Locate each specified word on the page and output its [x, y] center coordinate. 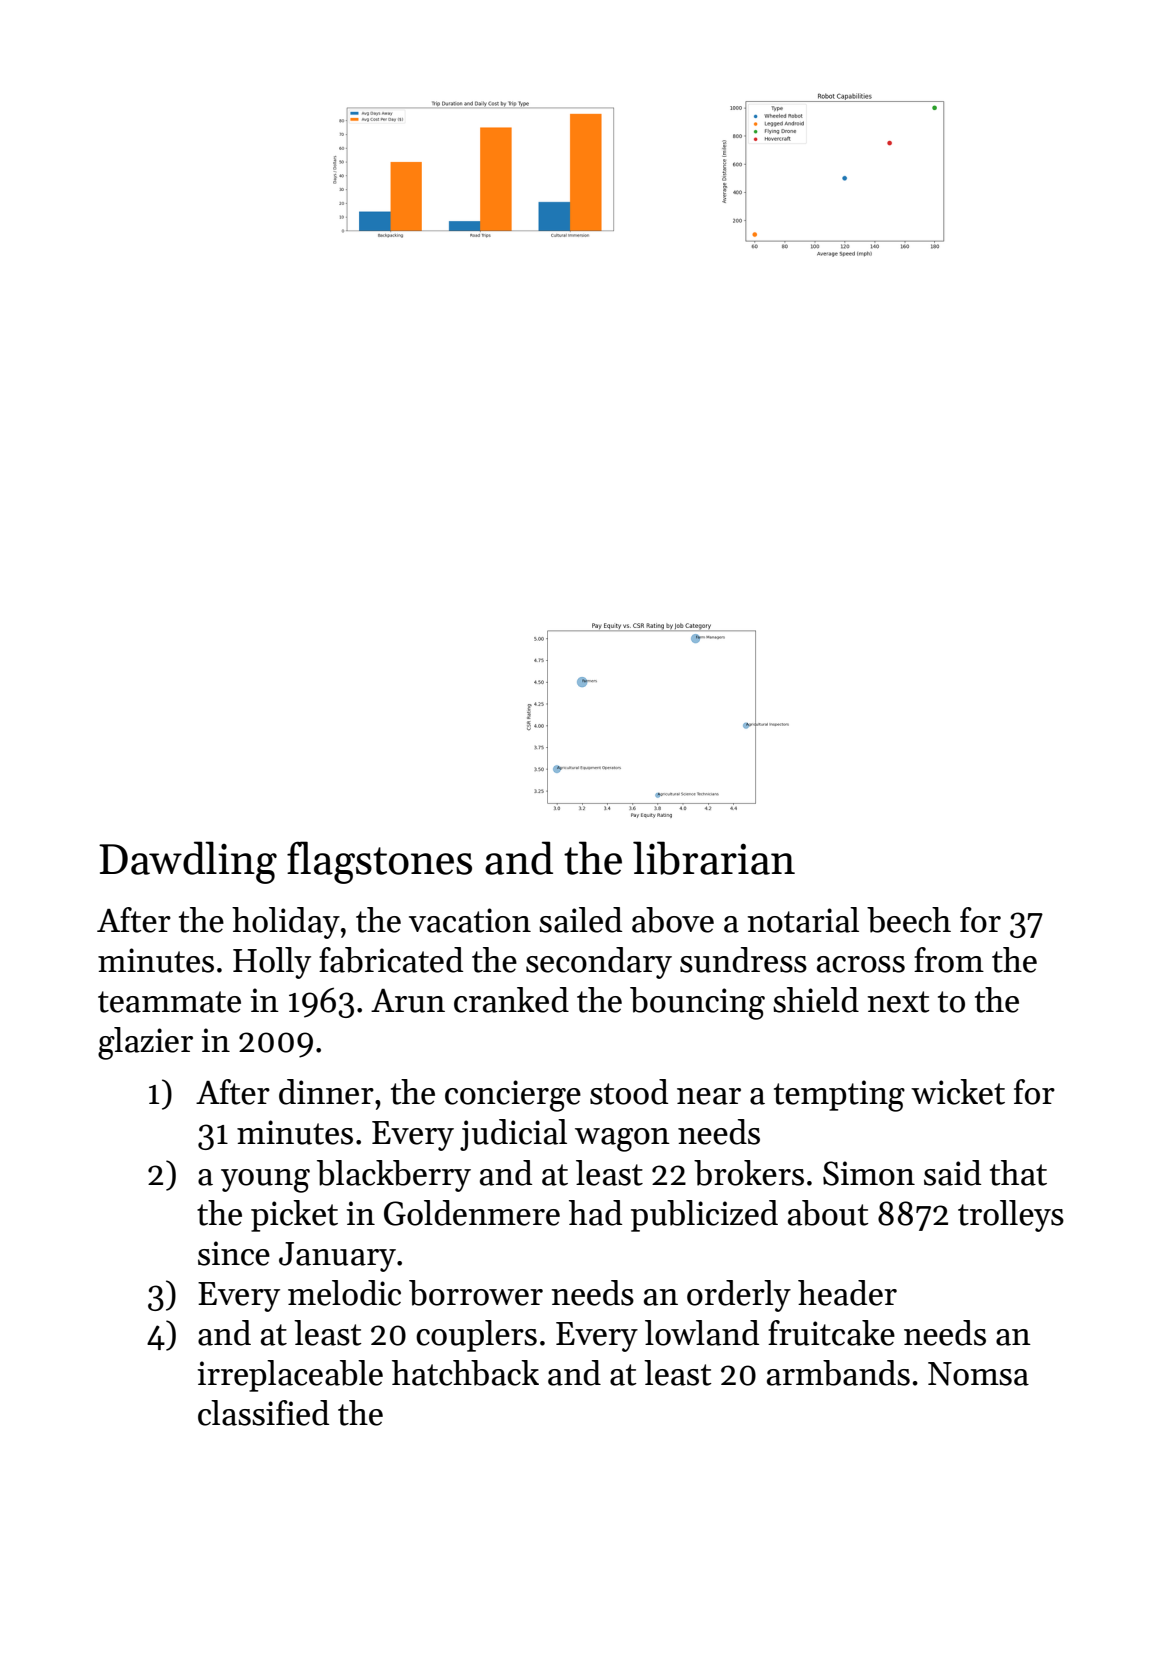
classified [263, 1413]
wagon [622, 1140]
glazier [145, 1043]
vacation [470, 920]
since [234, 1253]
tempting [839, 1096]
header [847, 1293]
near [709, 1096]
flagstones [379, 862]
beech [909, 920]
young [265, 1181]
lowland [702, 1333]
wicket [958, 1092]
